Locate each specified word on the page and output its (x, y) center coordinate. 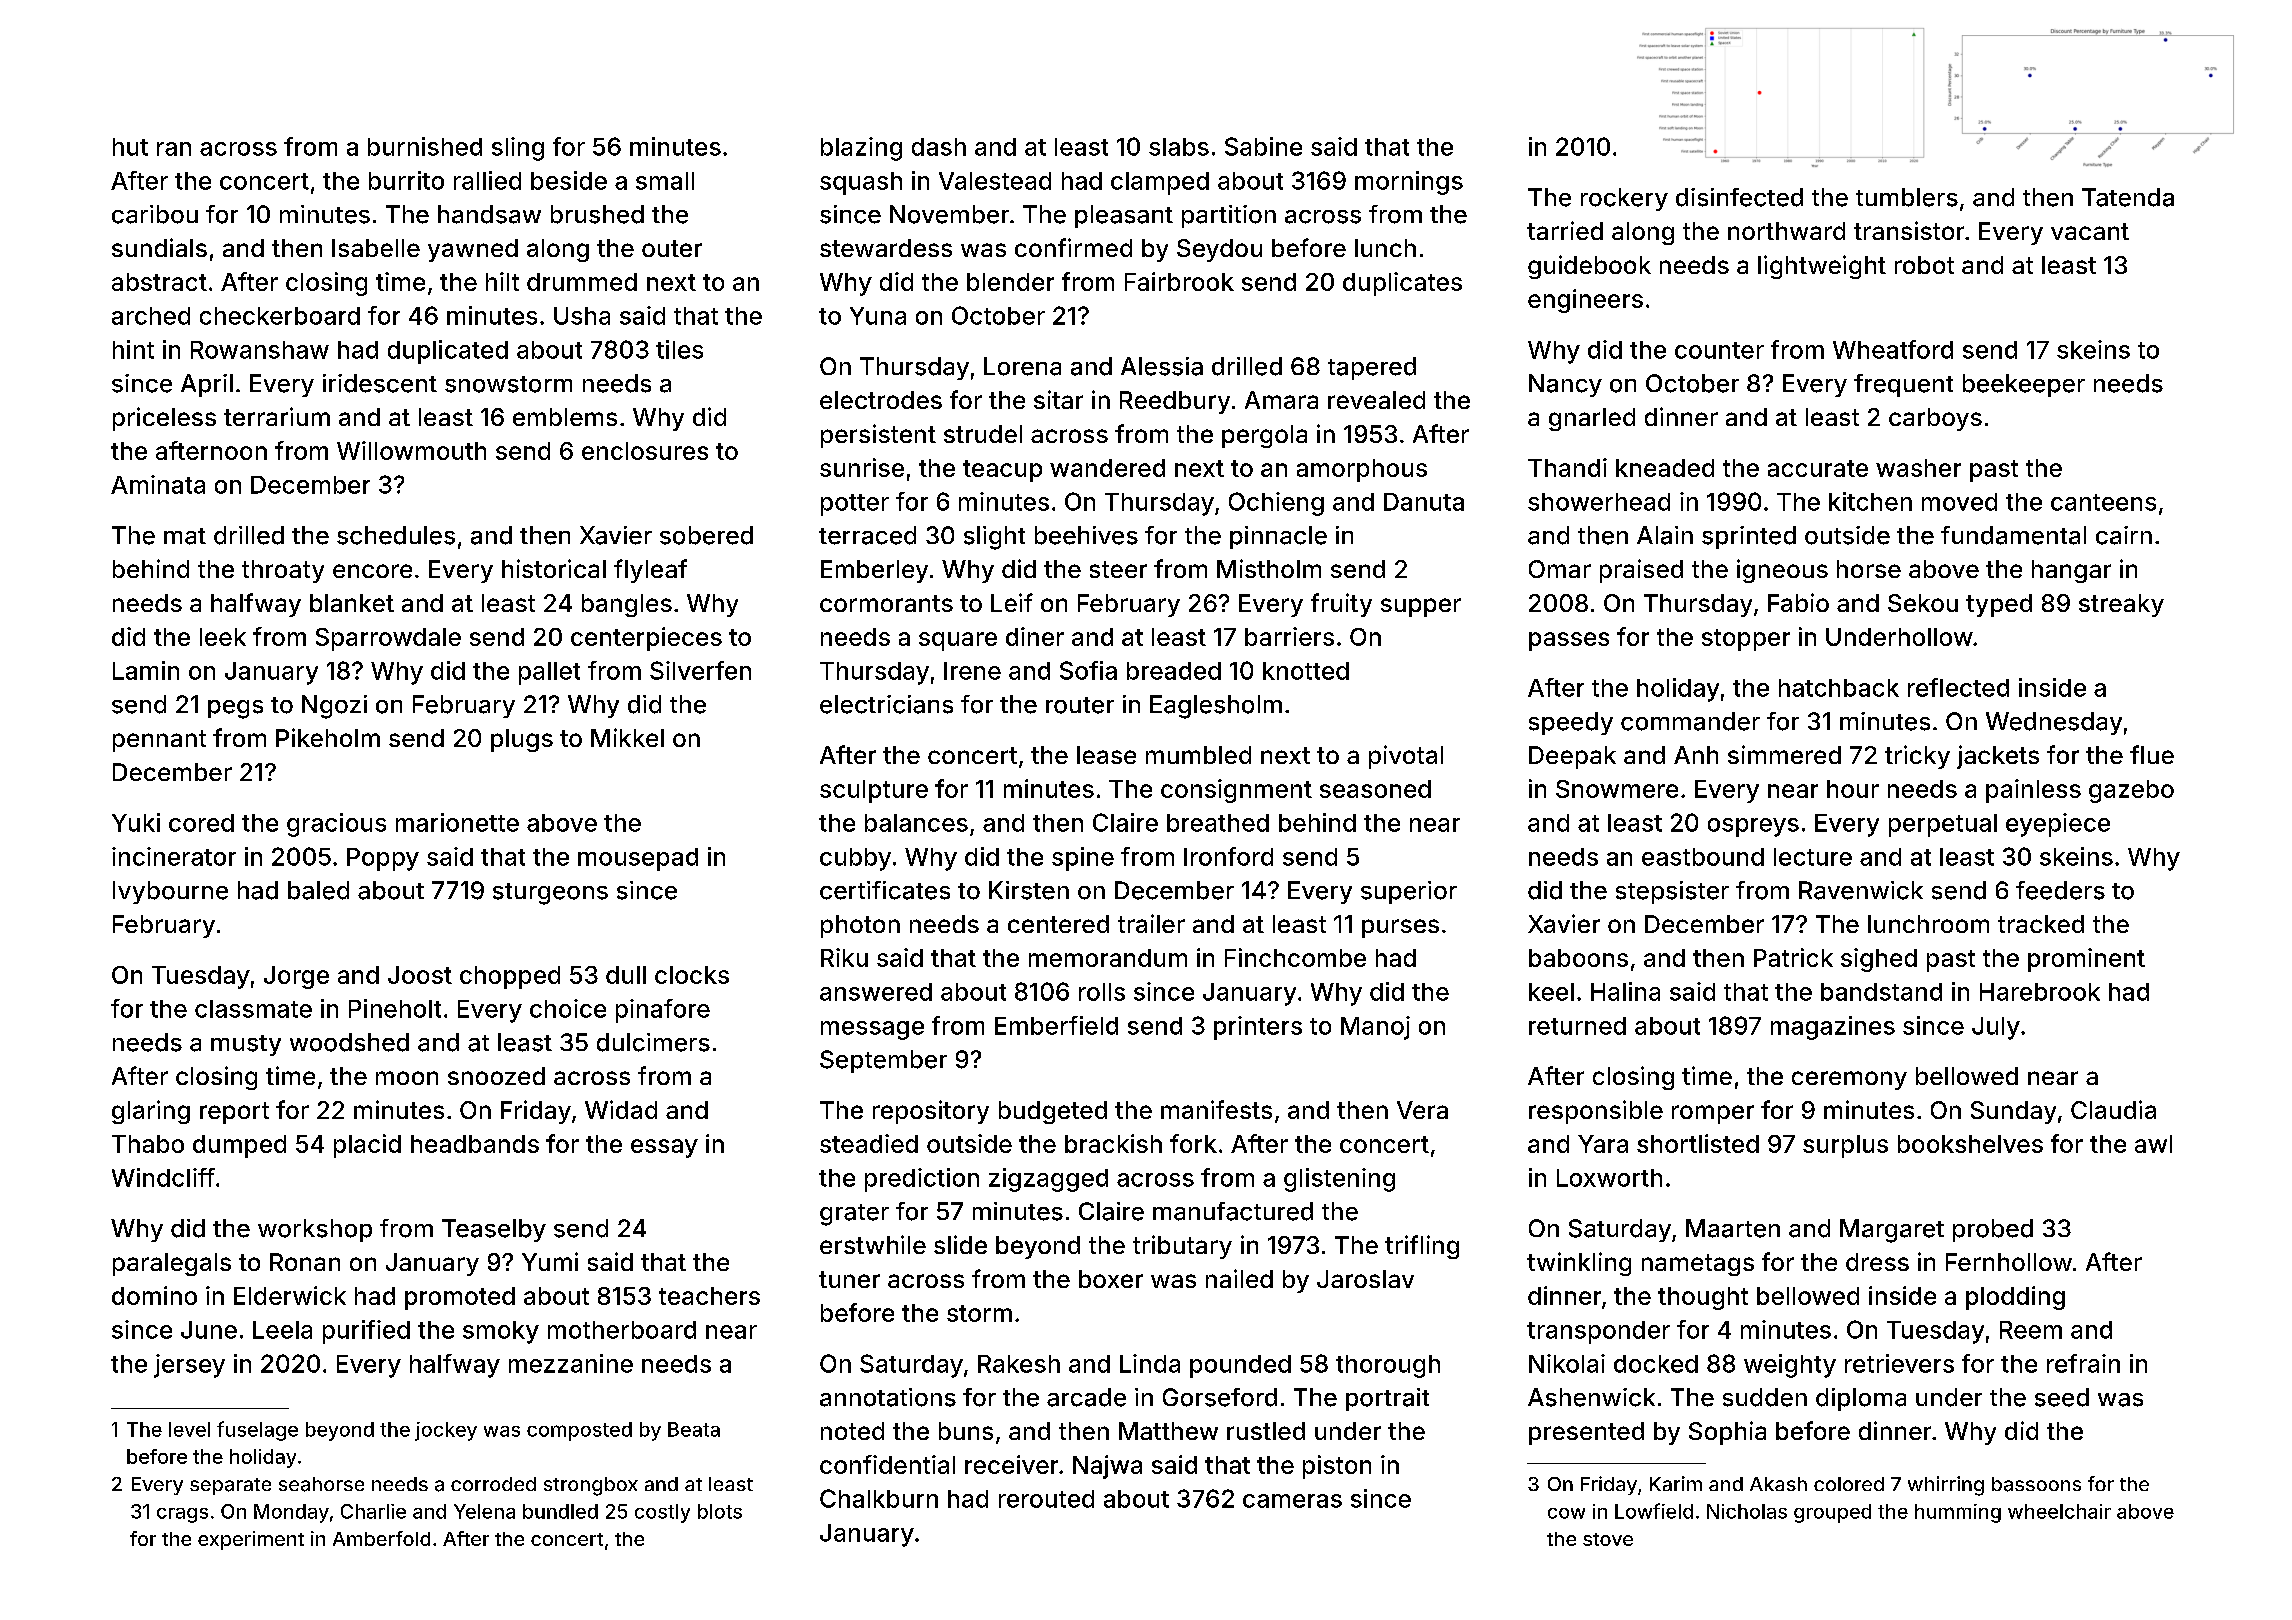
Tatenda (2128, 197)
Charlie (373, 1511)
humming (1958, 1513)
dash (939, 147)
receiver (1011, 1464)
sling (518, 149)
